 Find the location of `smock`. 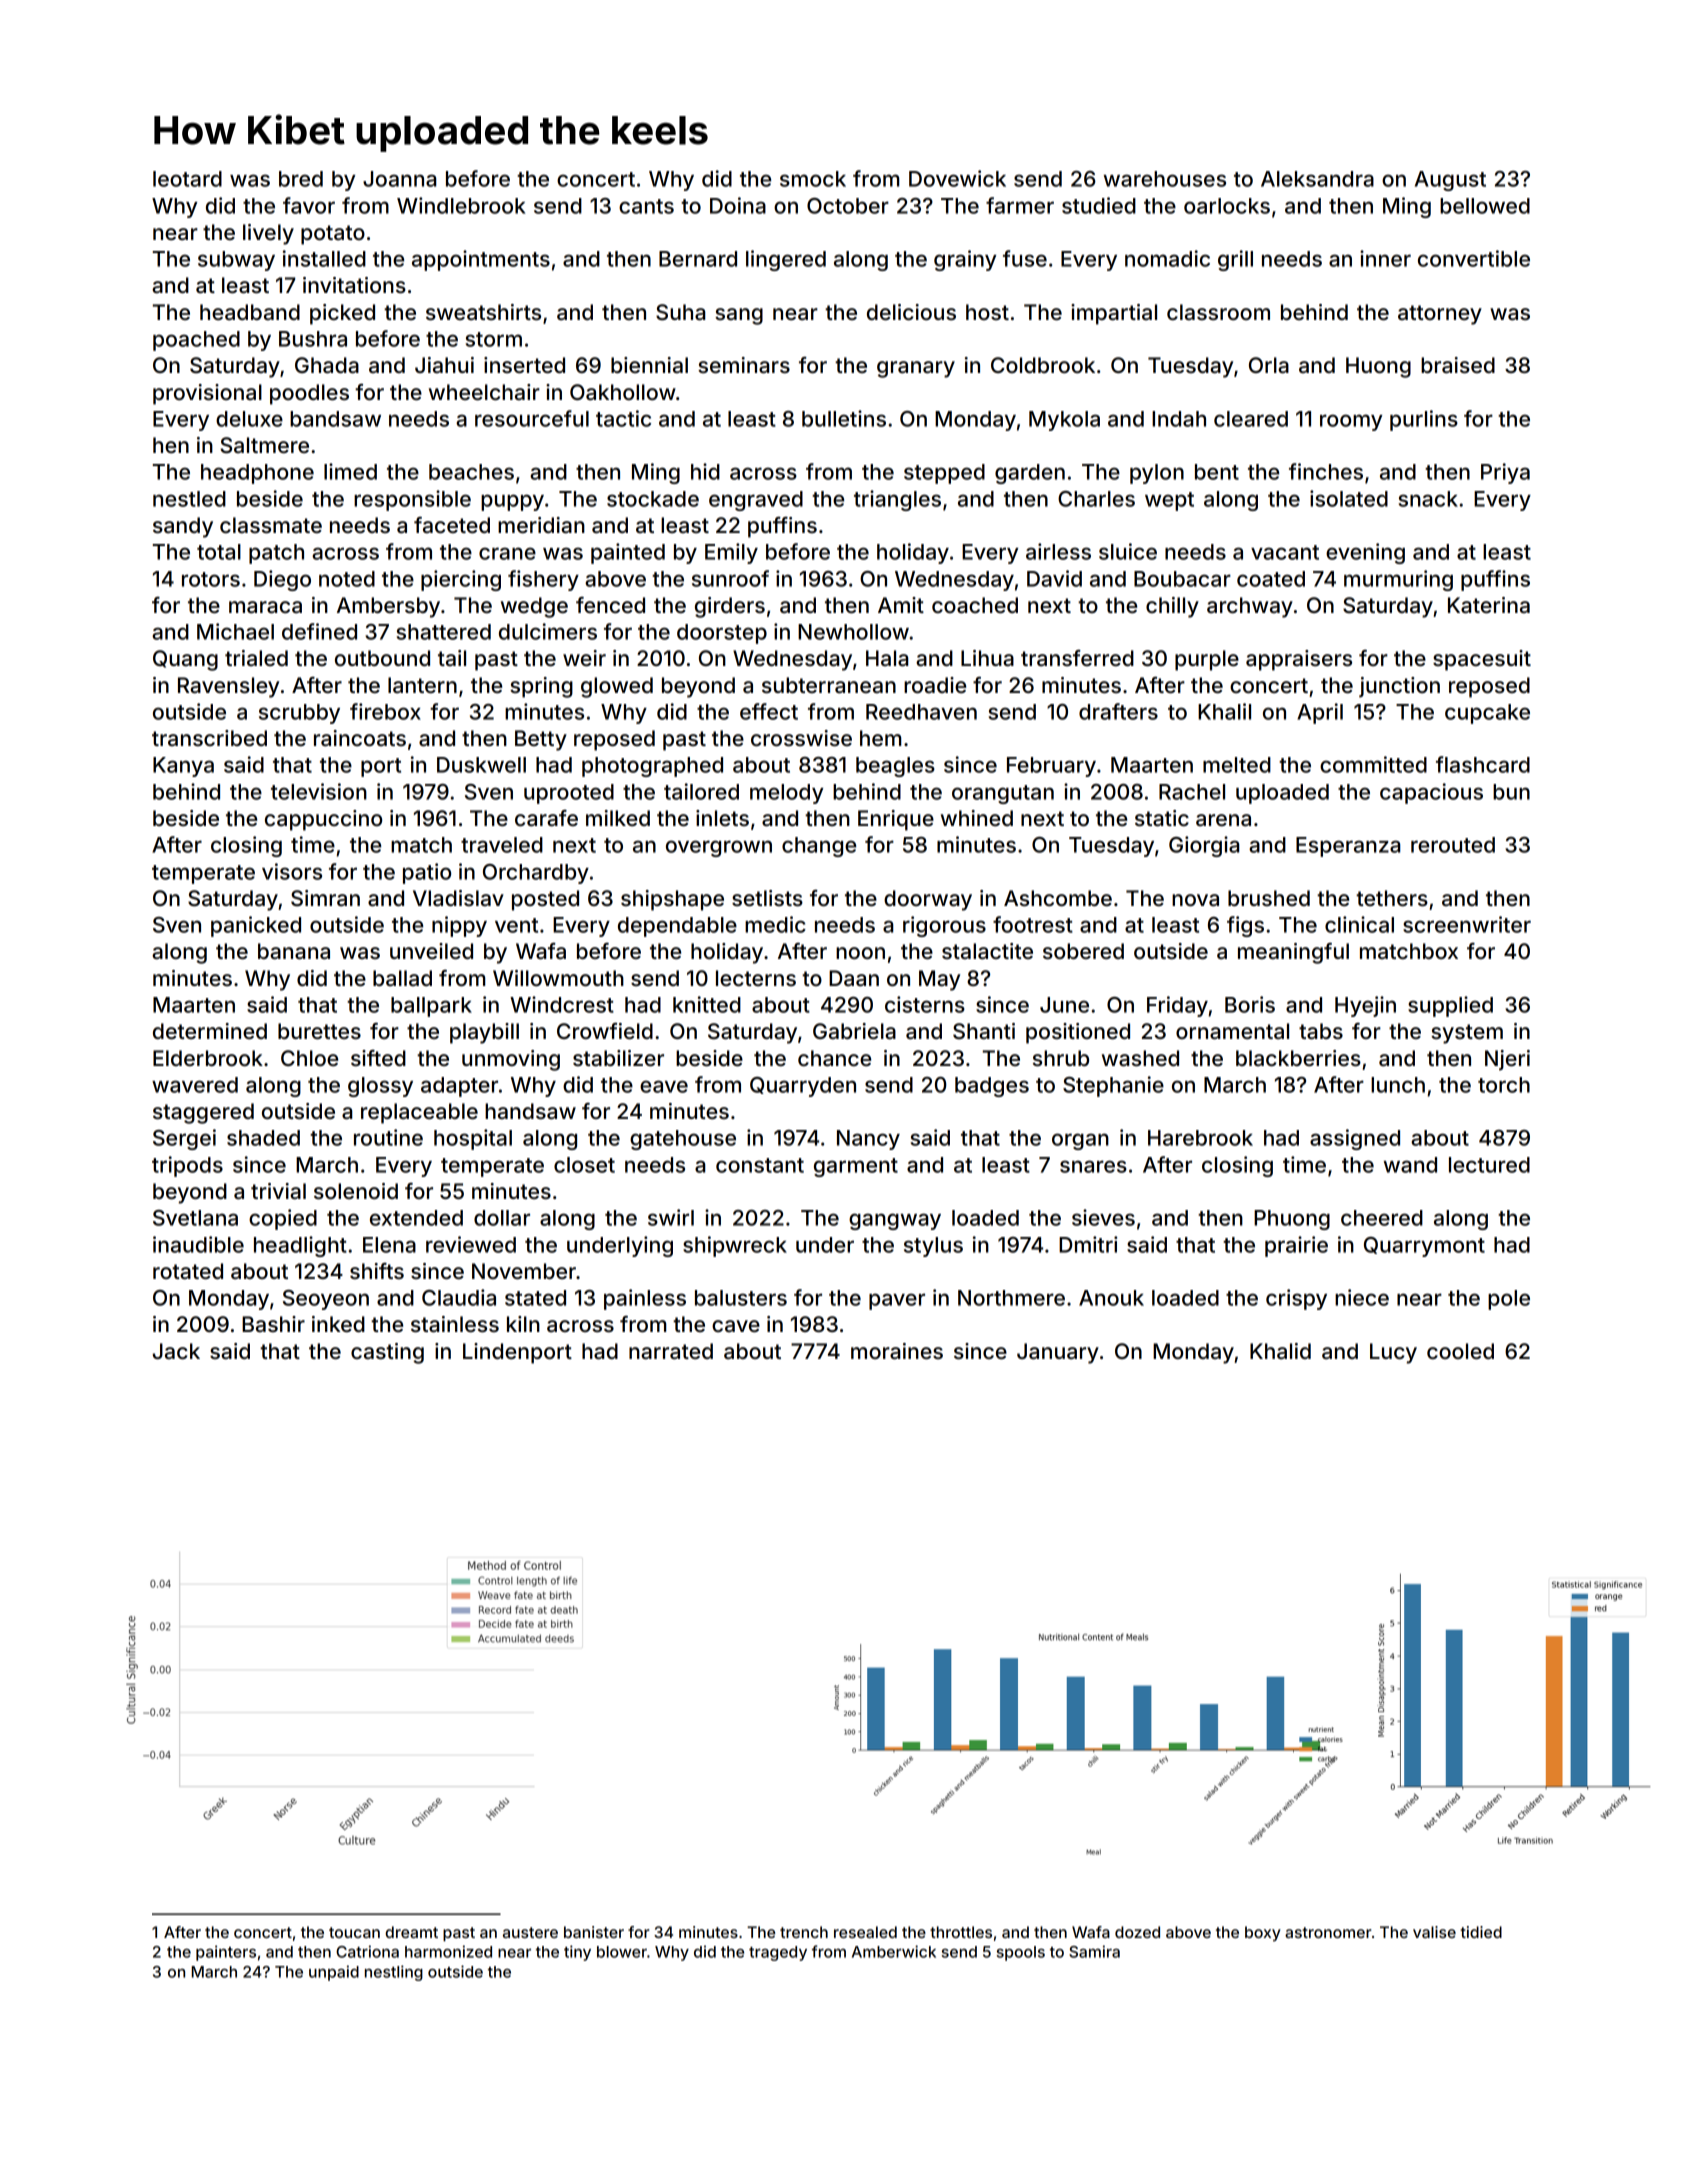

smock is located at coordinates (813, 179).
